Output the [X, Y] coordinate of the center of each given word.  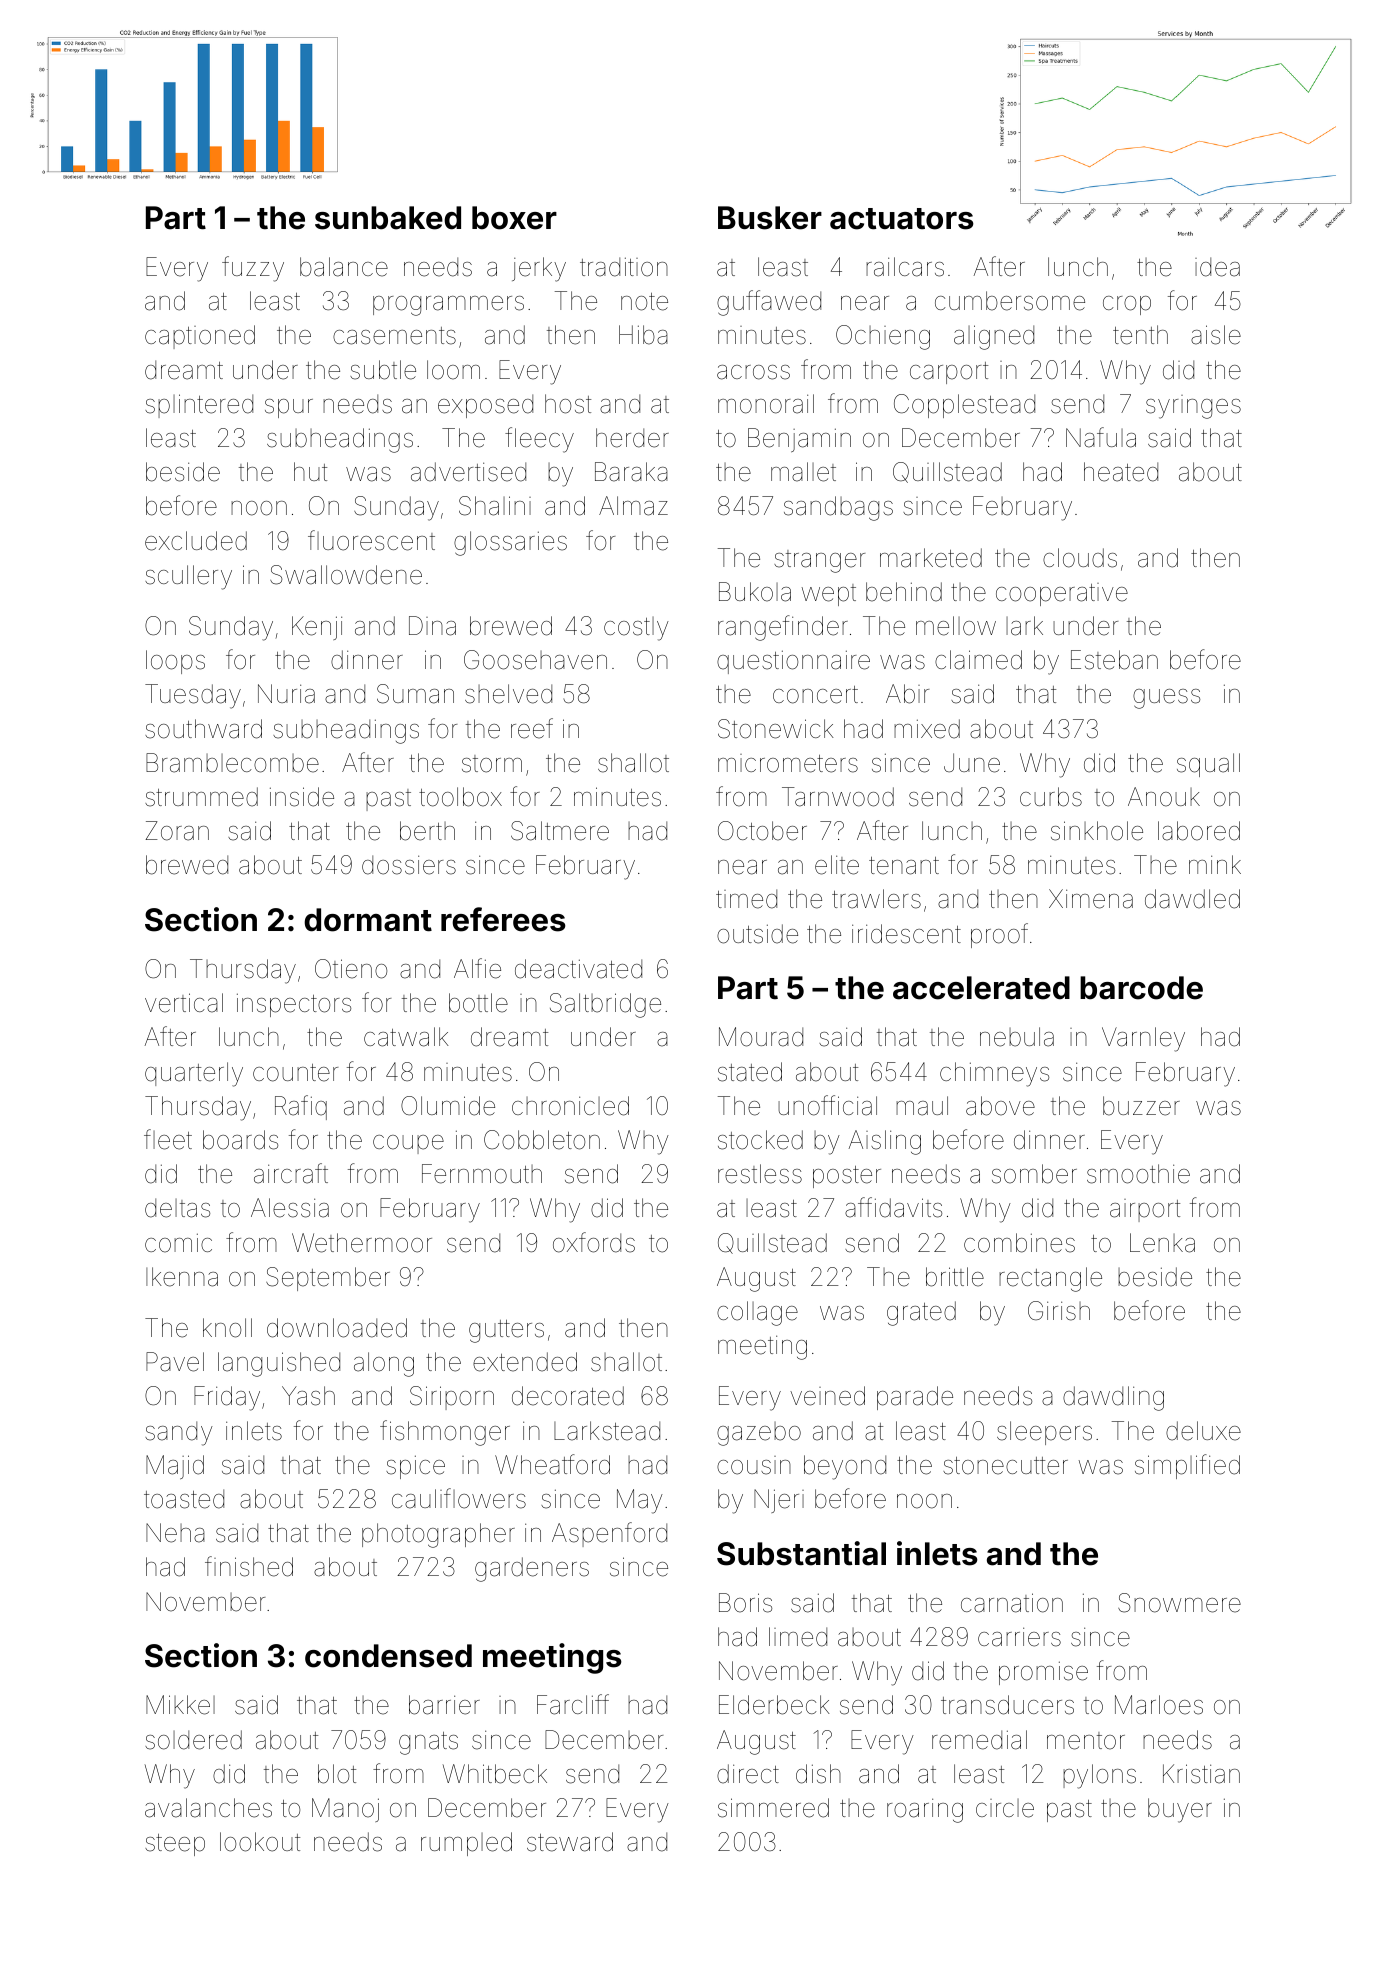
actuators [902, 219]
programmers [448, 306]
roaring [925, 1810]
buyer [1180, 1810]
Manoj [345, 1810]
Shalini [495, 506]
